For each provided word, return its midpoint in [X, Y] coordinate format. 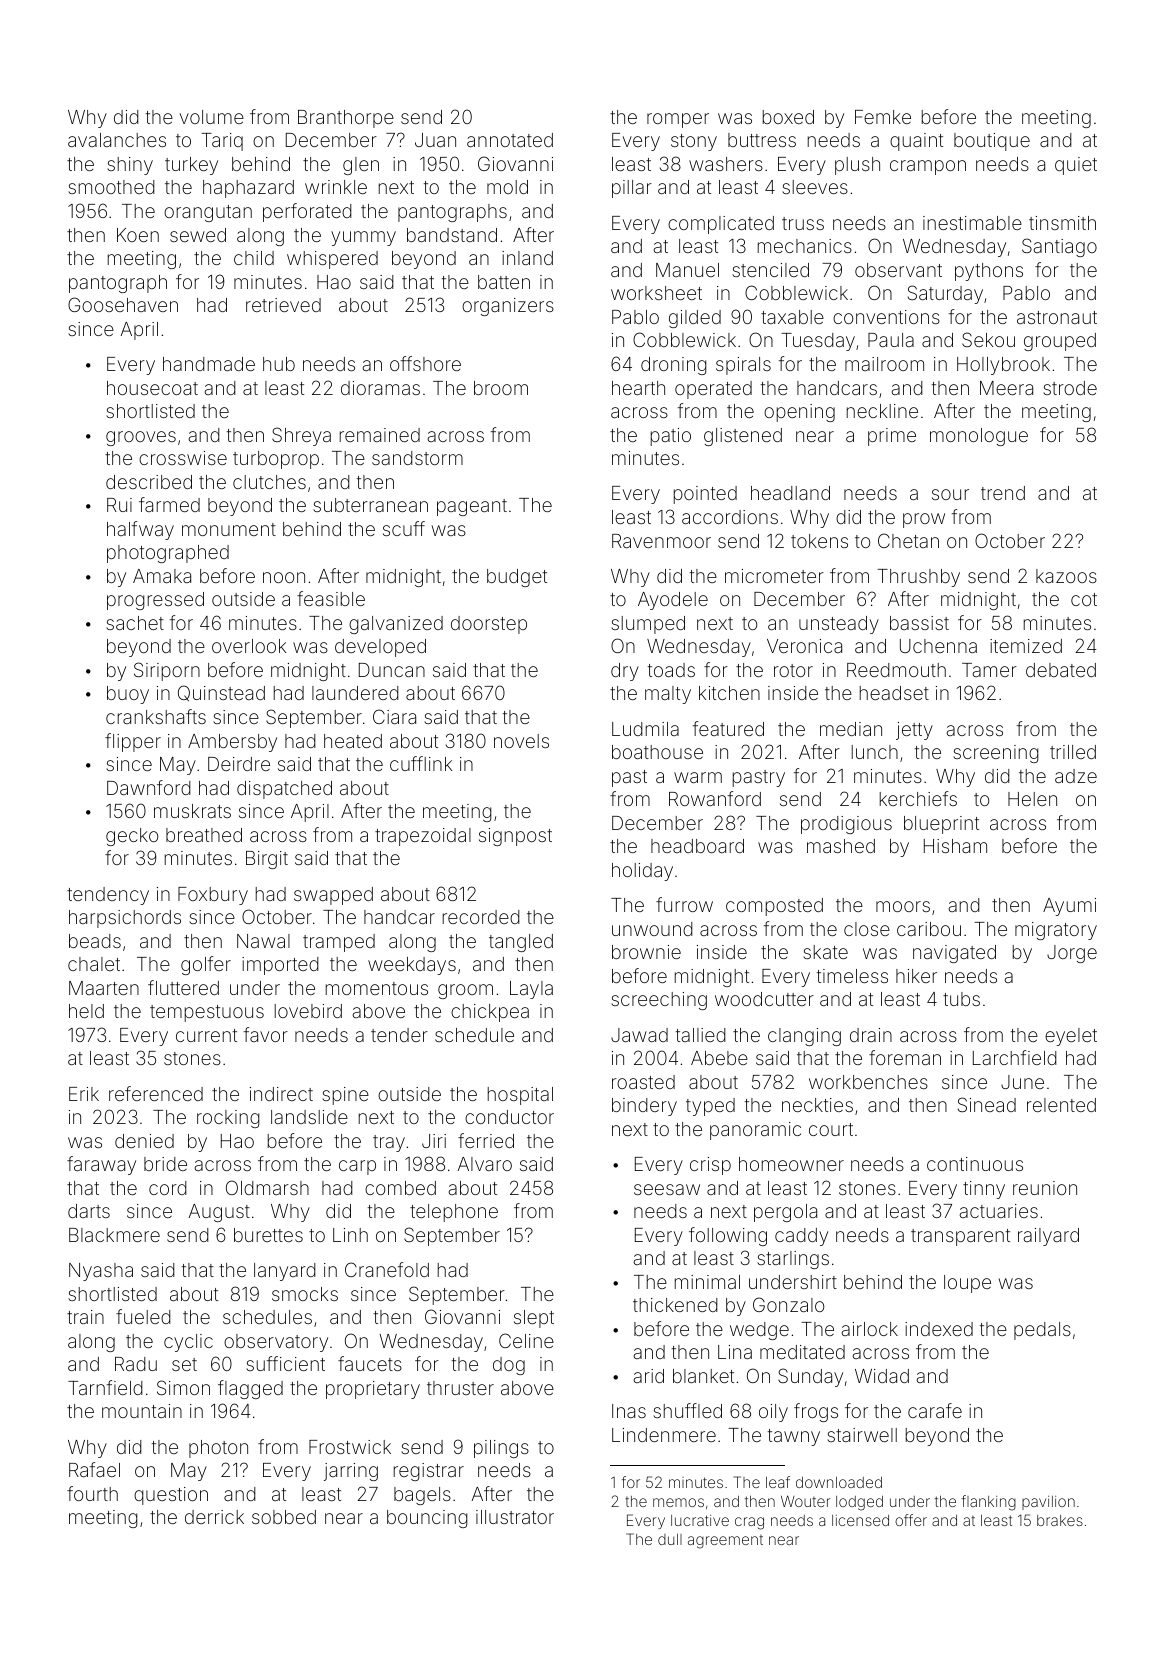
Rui [119, 505]
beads [95, 941]
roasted [643, 1082]
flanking [988, 1503]
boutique [992, 142]
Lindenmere [664, 1435]
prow [924, 520]
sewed [198, 235]
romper [678, 120]
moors [903, 906]
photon [218, 1449]
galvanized [396, 625]
